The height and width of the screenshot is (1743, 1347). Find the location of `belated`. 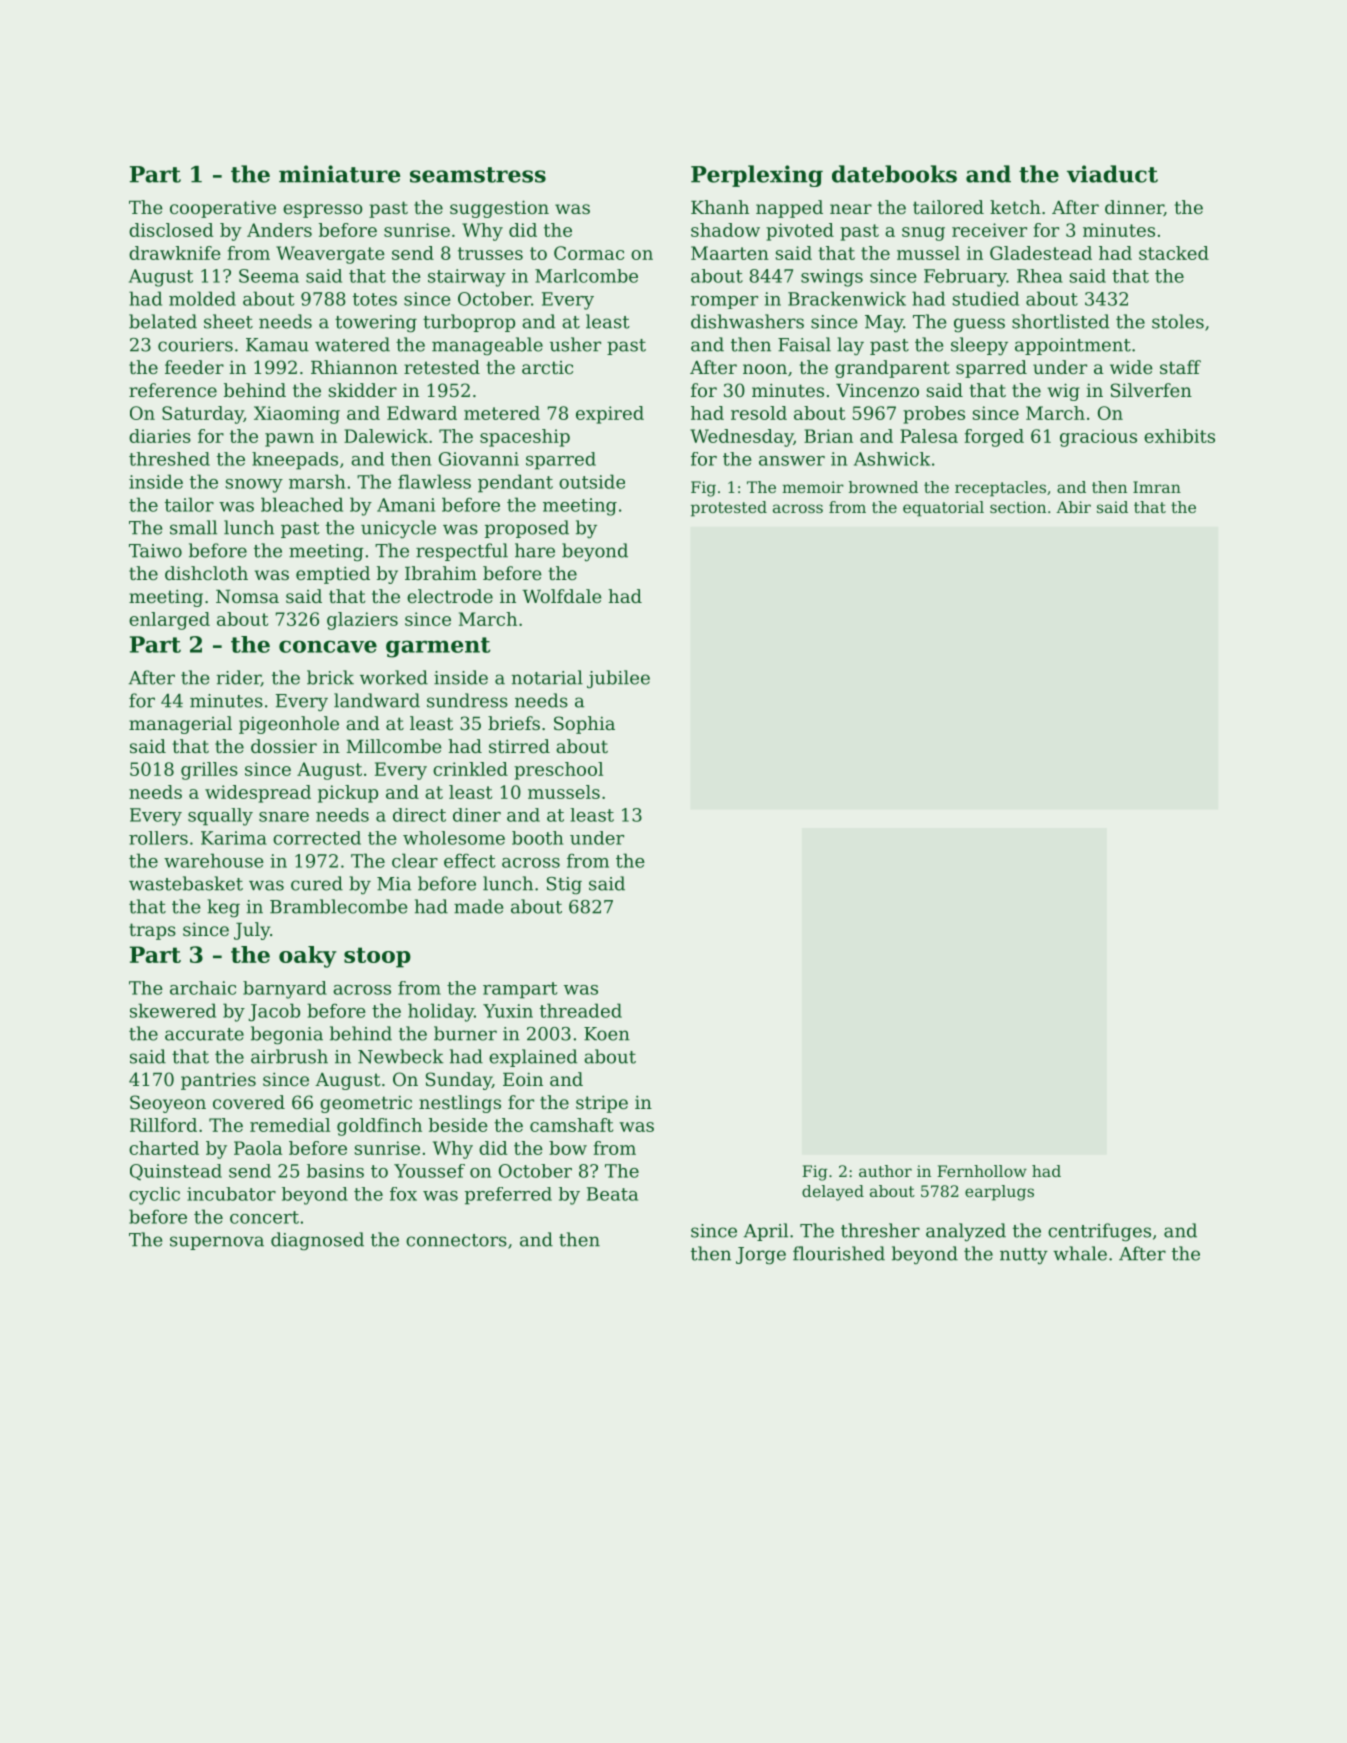

belated is located at coordinates (163, 321).
